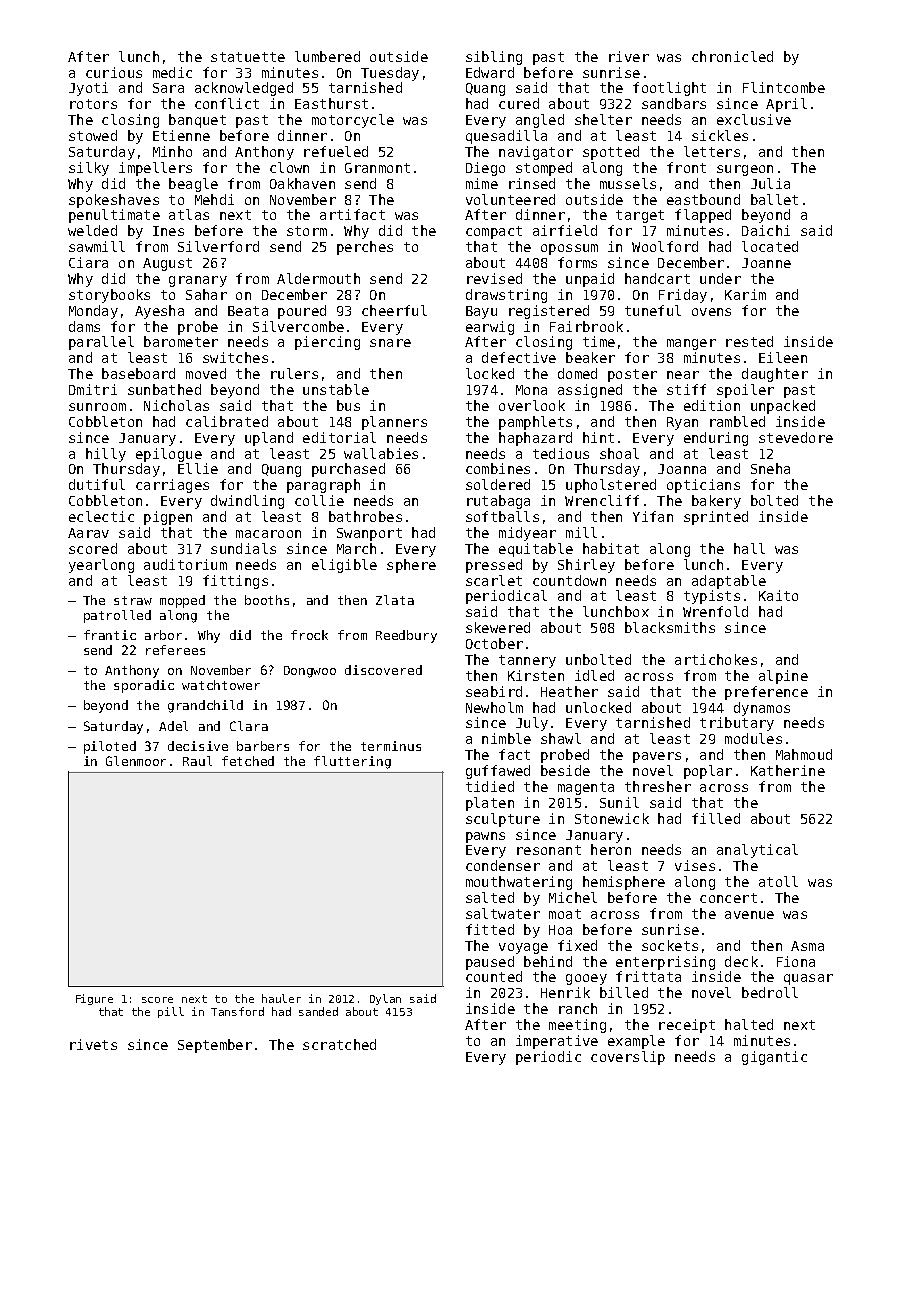 The image size is (908, 1316). Describe the element at coordinates (557, 1042) in the screenshot. I see `imperative` at that location.
